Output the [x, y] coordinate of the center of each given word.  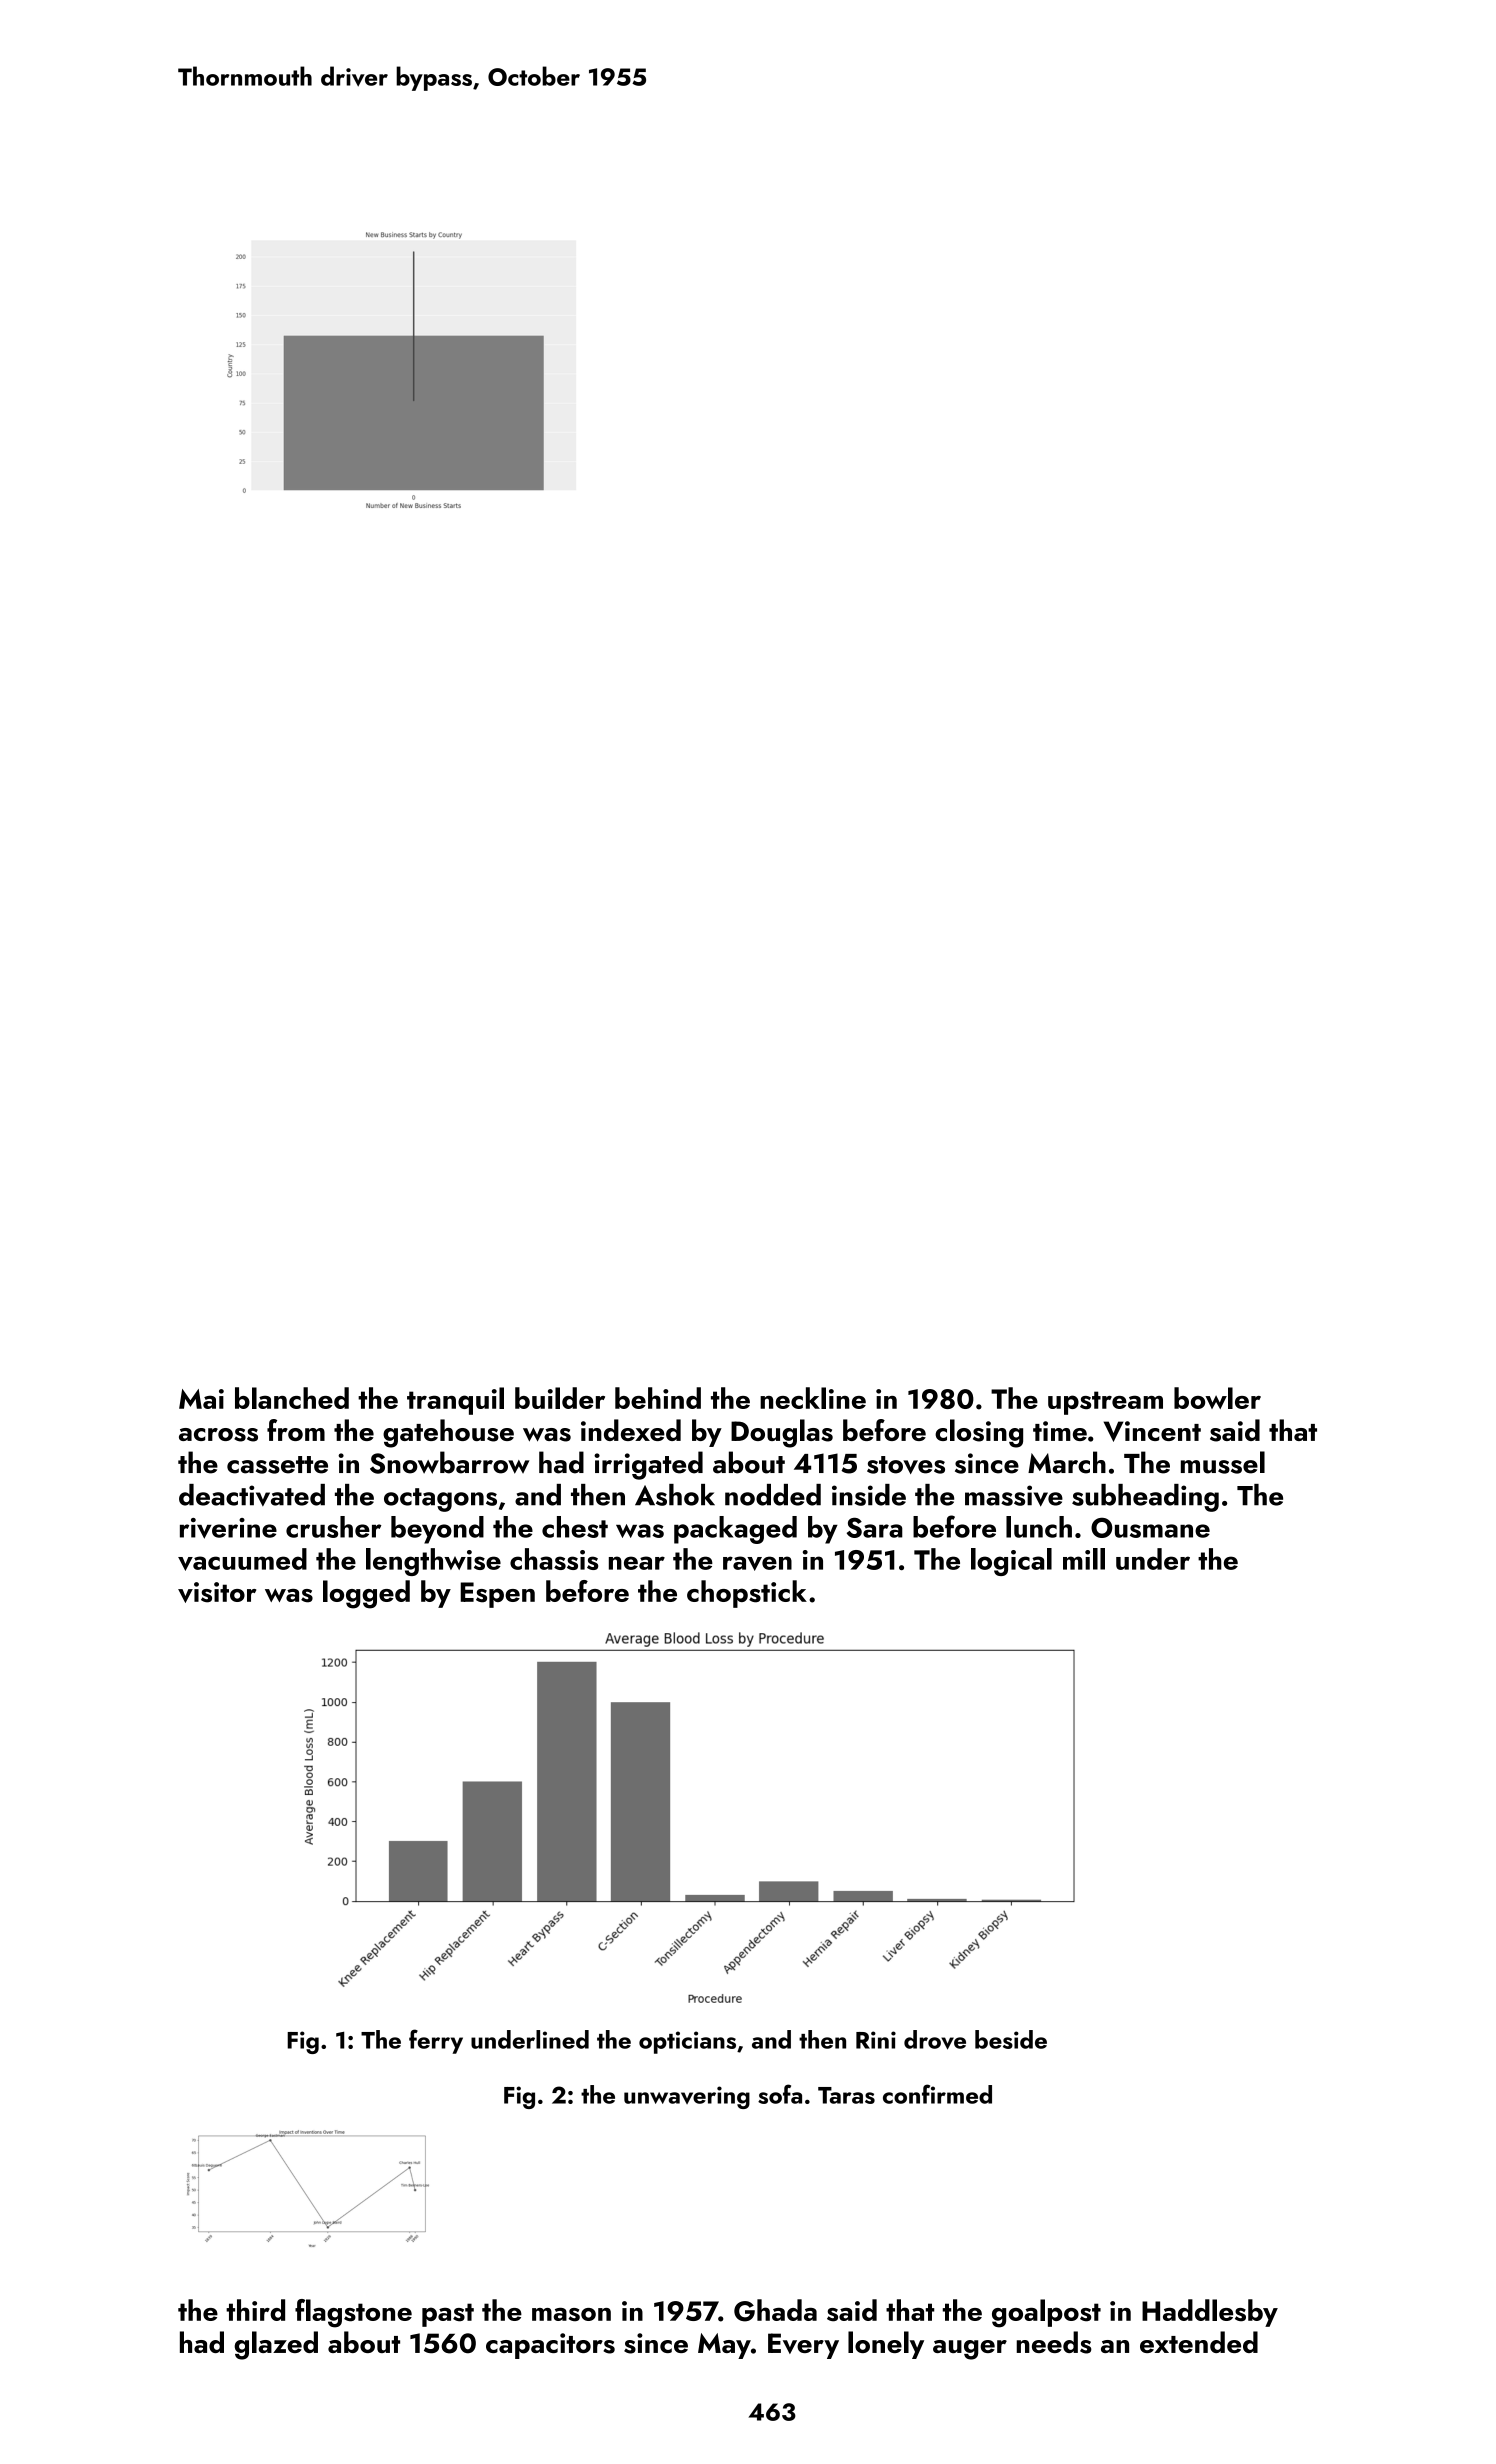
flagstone [353, 2313]
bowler [1217, 1398]
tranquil [455, 1401]
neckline [813, 1398]
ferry [436, 2041]
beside [1011, 2039]
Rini [876, 2040]
